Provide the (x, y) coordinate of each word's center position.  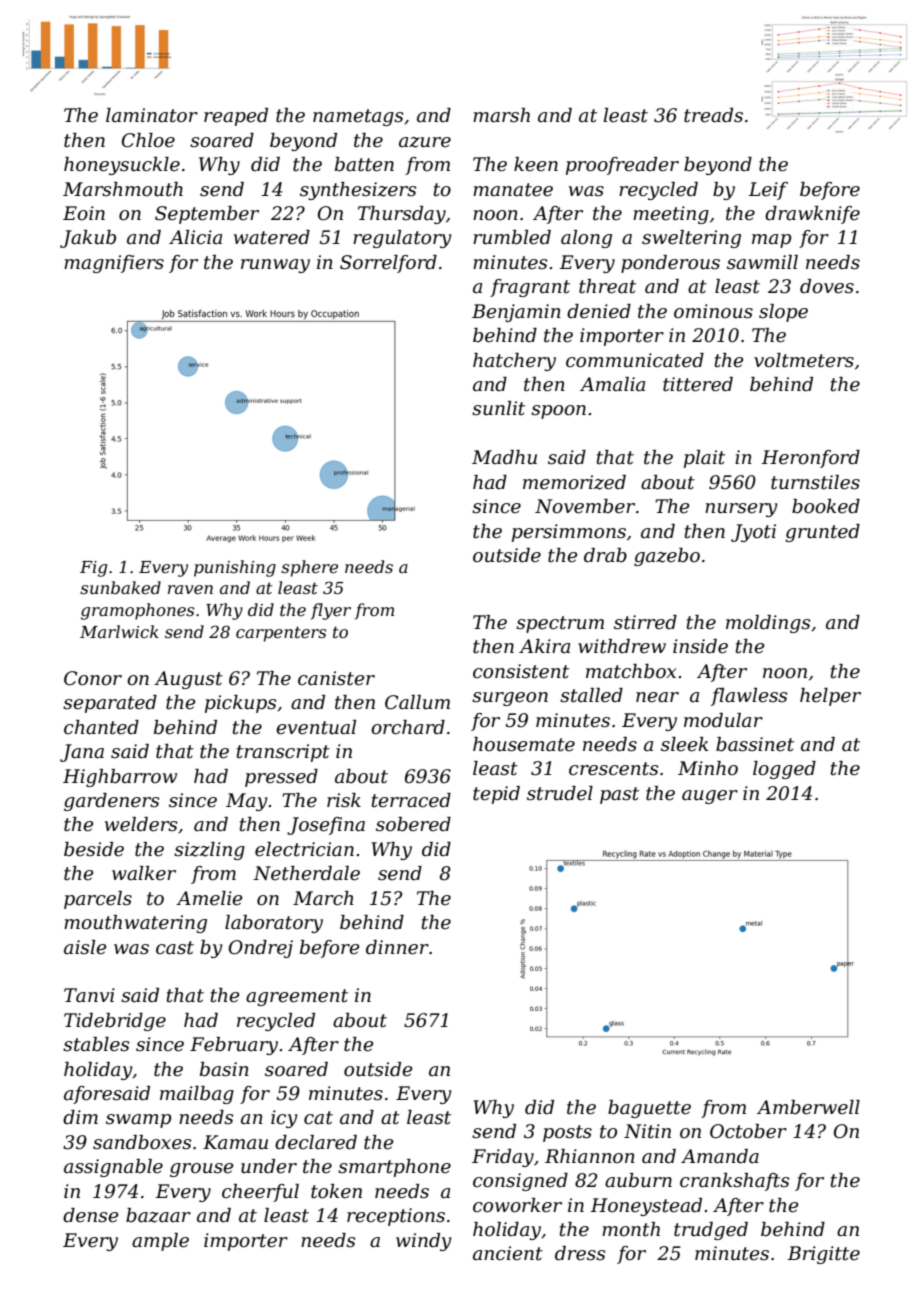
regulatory (402, 239)
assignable (113, 1168)
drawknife (812, 215)
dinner (397, 947)
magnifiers (114, 264)
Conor (93, 678)
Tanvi (89, 995)
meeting (671, 215)
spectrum (560, 624)
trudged (711, 1231)
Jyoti (753, 533)
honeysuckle (122, 166)
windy (424, 1242)
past (619, 795)
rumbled (512, 237)
